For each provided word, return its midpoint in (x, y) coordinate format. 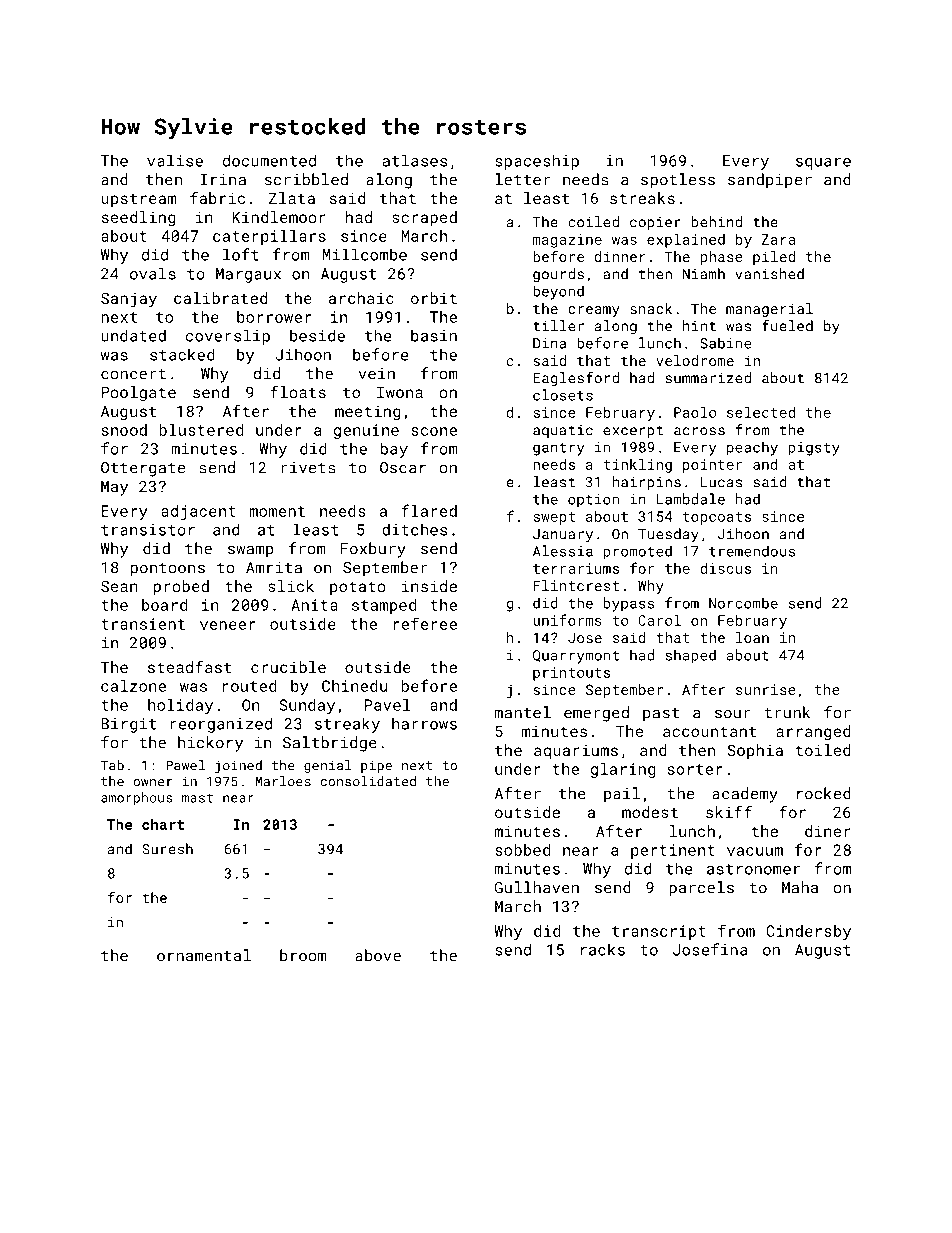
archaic (361, 298)
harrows (424, 723)
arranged (813, 733)
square (823, 164)
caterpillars (269, 237)
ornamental (204, 955)
